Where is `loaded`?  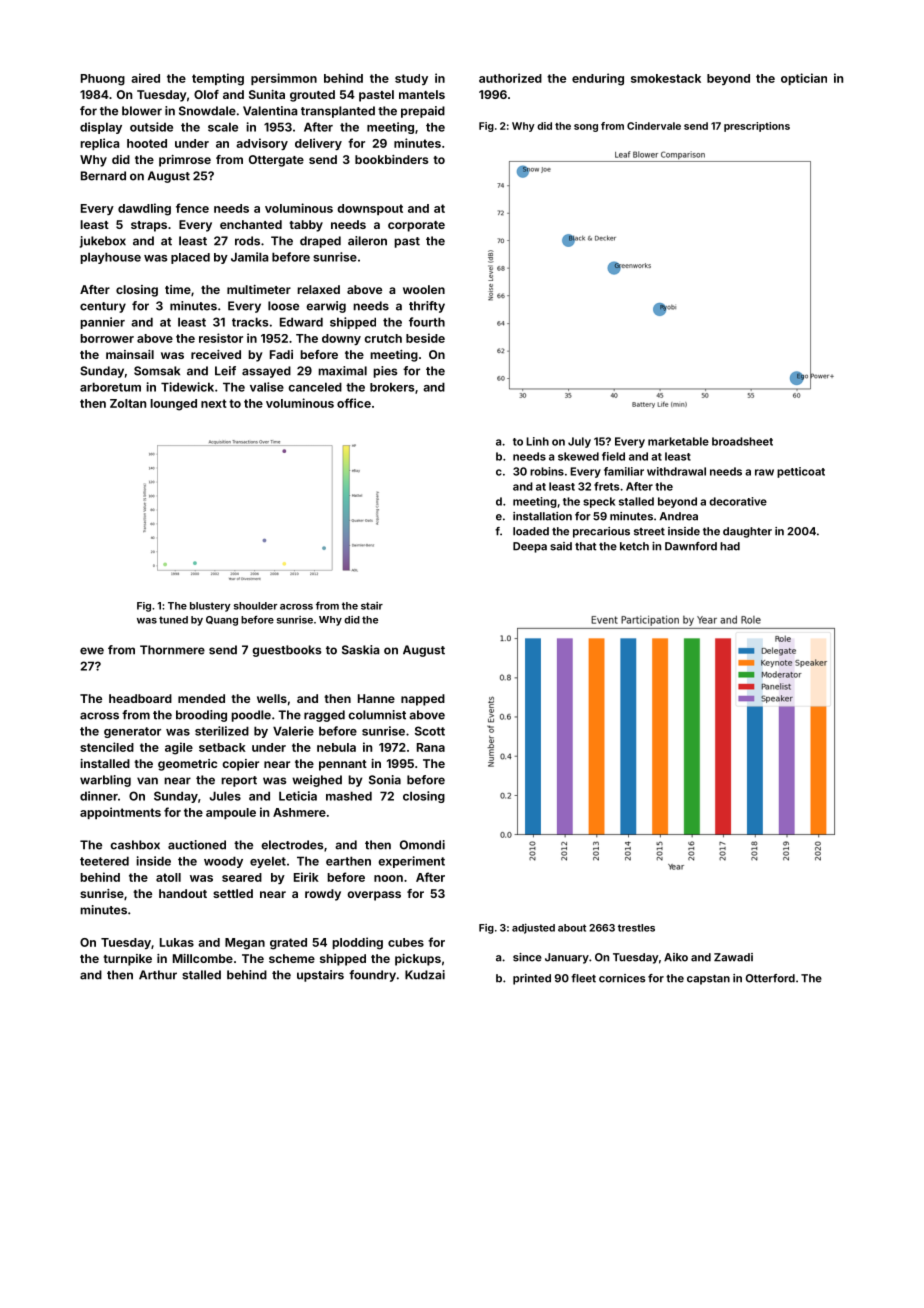
loaded is located at coordinates (531, 531).
